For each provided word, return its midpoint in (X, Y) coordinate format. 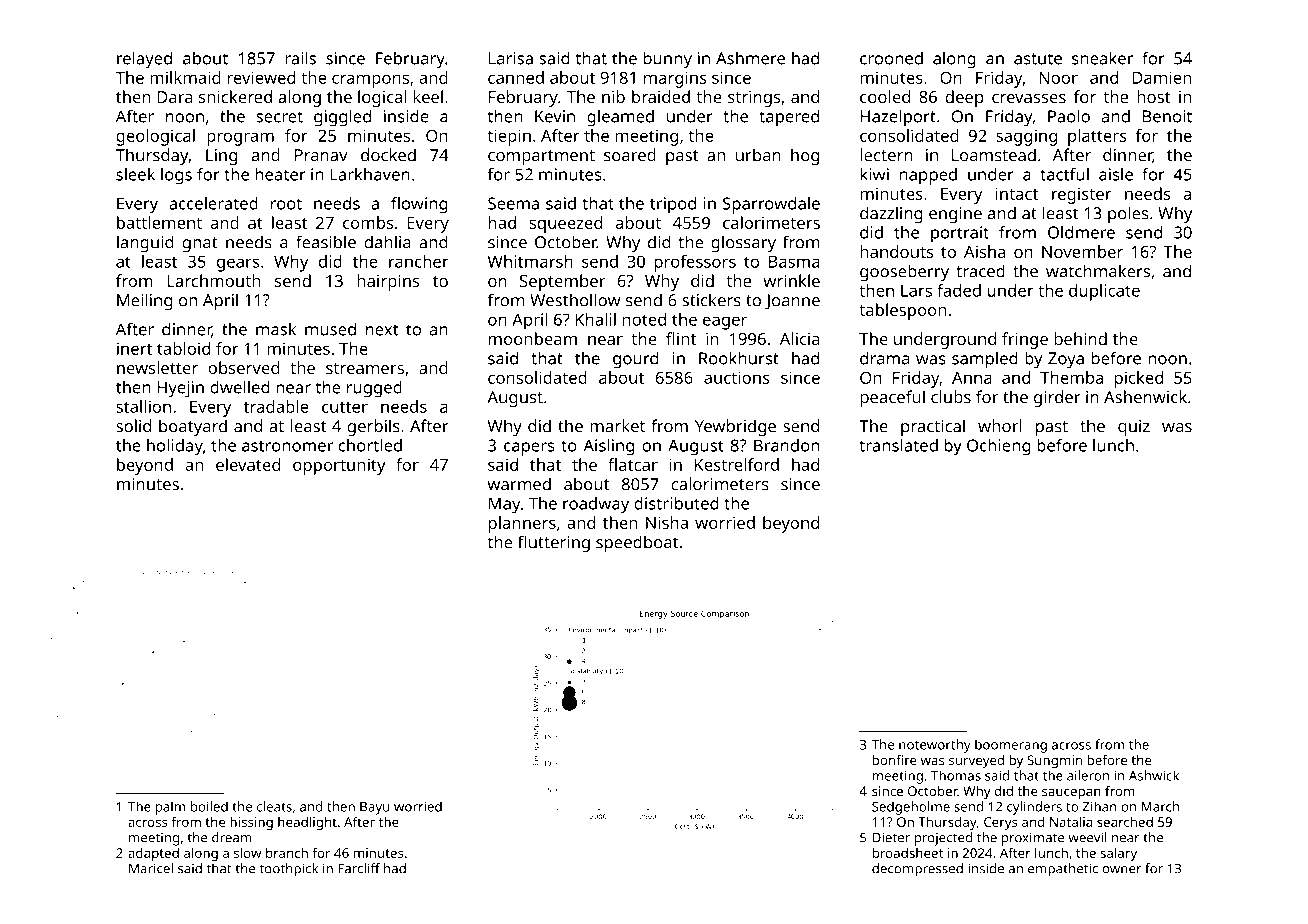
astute (1038, 59)
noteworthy (935, 746)
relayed (144, 60)
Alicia (800, 338)
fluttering (554, 543)
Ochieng (999, 447)
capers (529, 449)
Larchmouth (213, 280)
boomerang (1011, 746)
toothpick (289, 870)
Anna (972, 378)
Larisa (511, 58)
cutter (345, 407)
